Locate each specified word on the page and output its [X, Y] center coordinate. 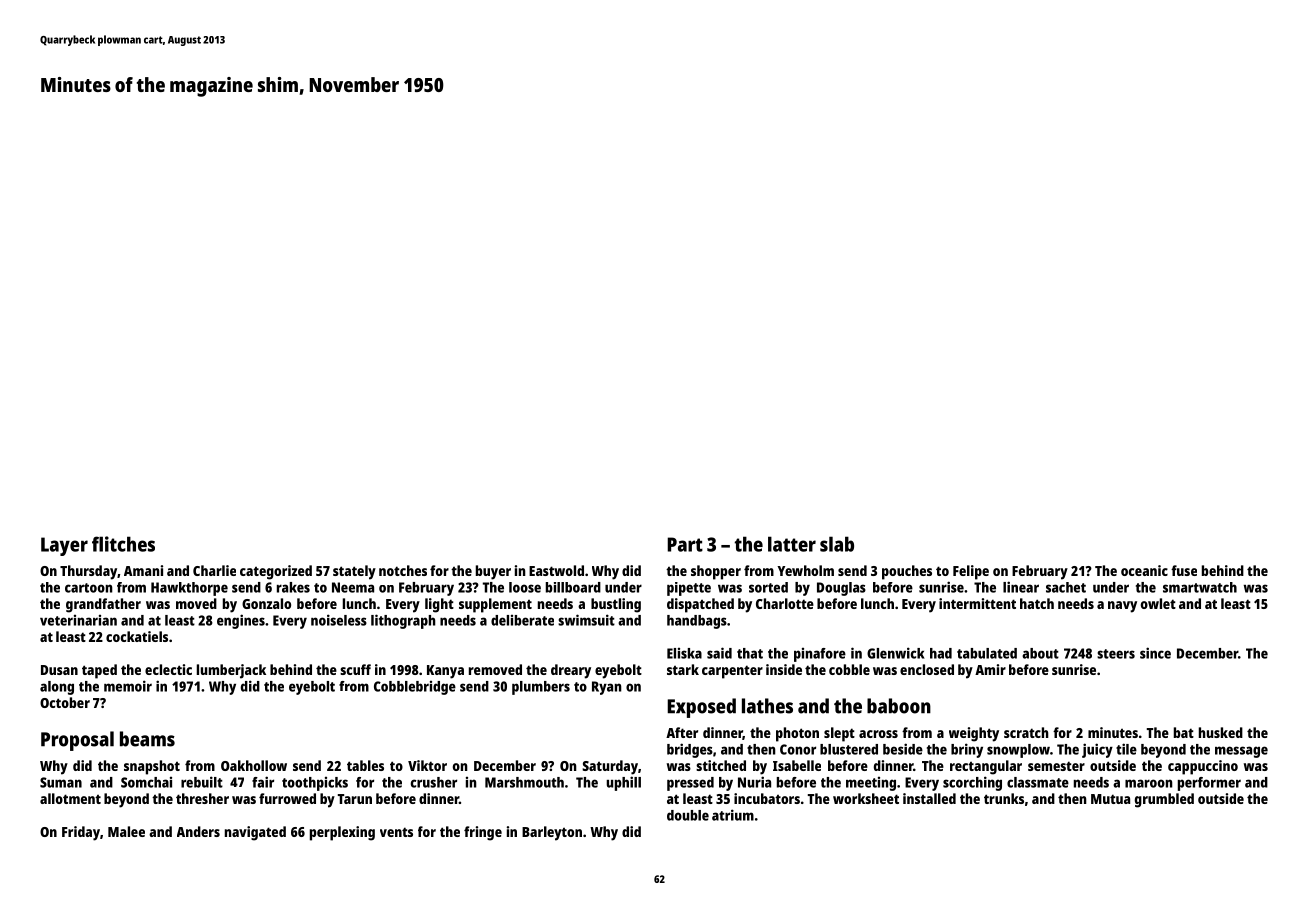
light [439, 605]
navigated [255, 833]
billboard [573, 587]
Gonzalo [266, 603]
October [65, 702]
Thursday [88, 572]
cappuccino [1203, 767]
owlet [1158, 603]
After [682, 732]
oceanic [1144, 570]
